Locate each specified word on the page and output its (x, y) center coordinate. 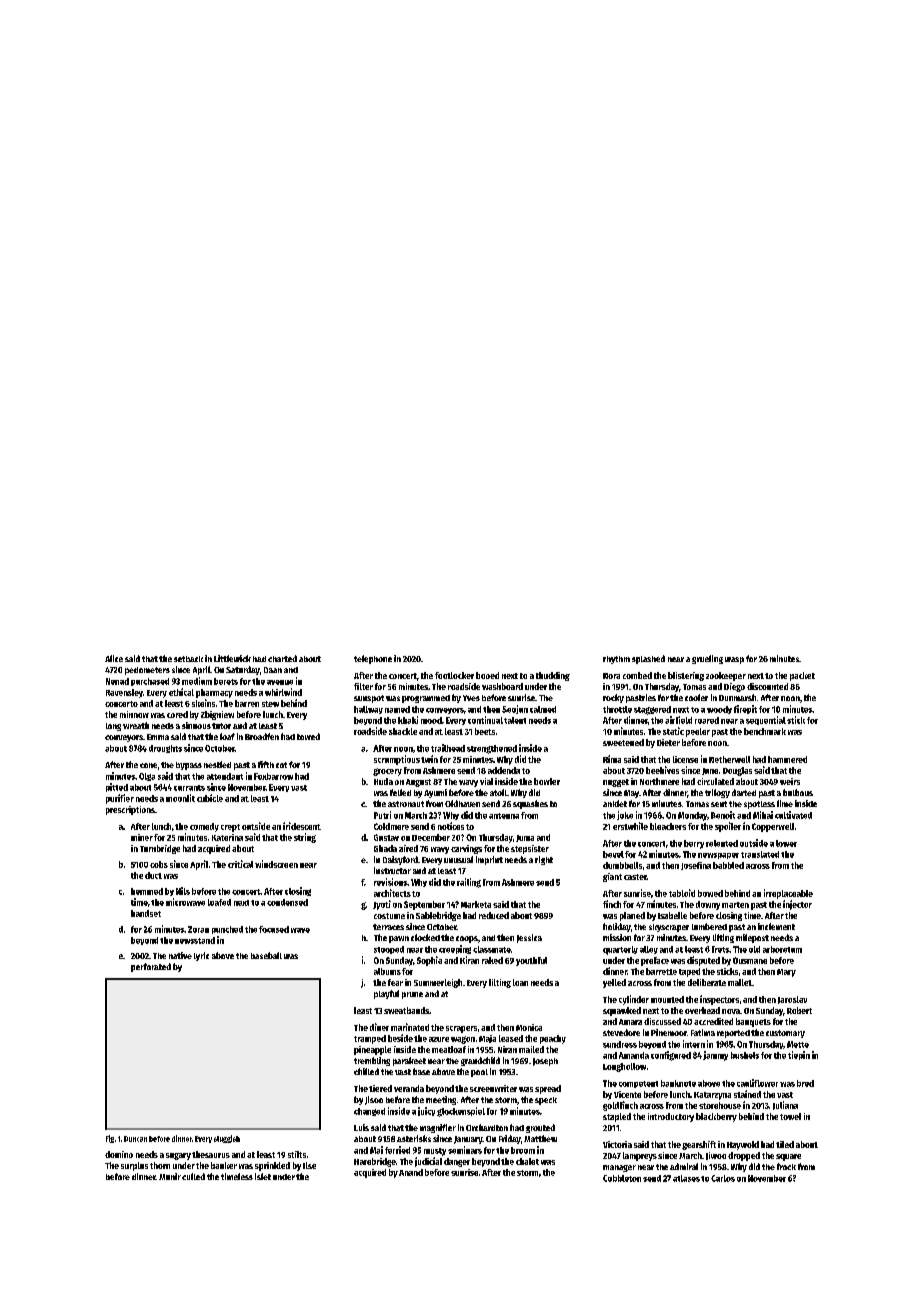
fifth (266, 764)
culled (193, 1176)
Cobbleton (622, 1178)
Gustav (386, 837)
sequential (766, 720)
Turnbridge (160, 849)
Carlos (723, 1178)
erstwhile (630, 826)
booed (487, 675)
